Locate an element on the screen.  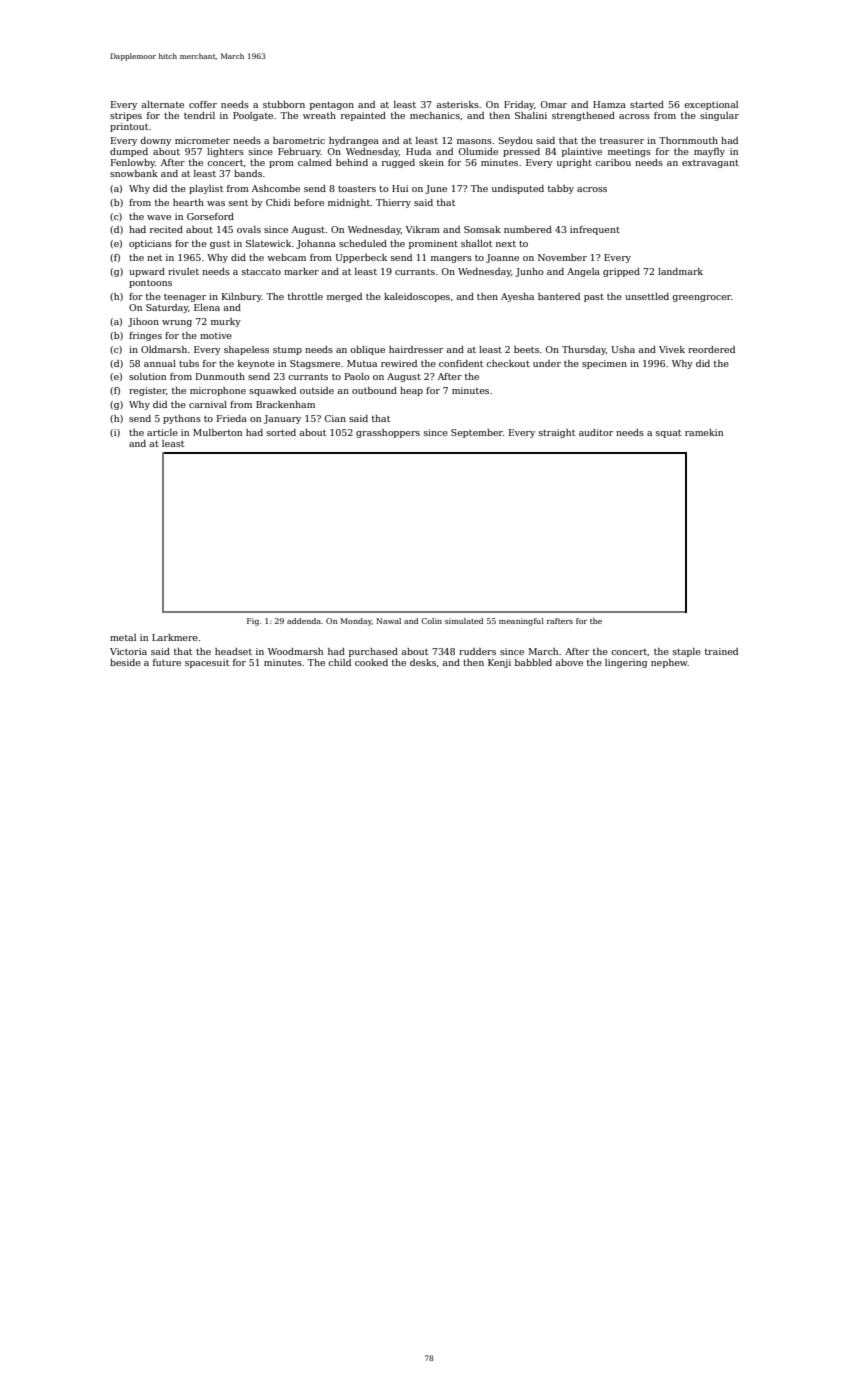
child is located at coordinates (339, 662).
